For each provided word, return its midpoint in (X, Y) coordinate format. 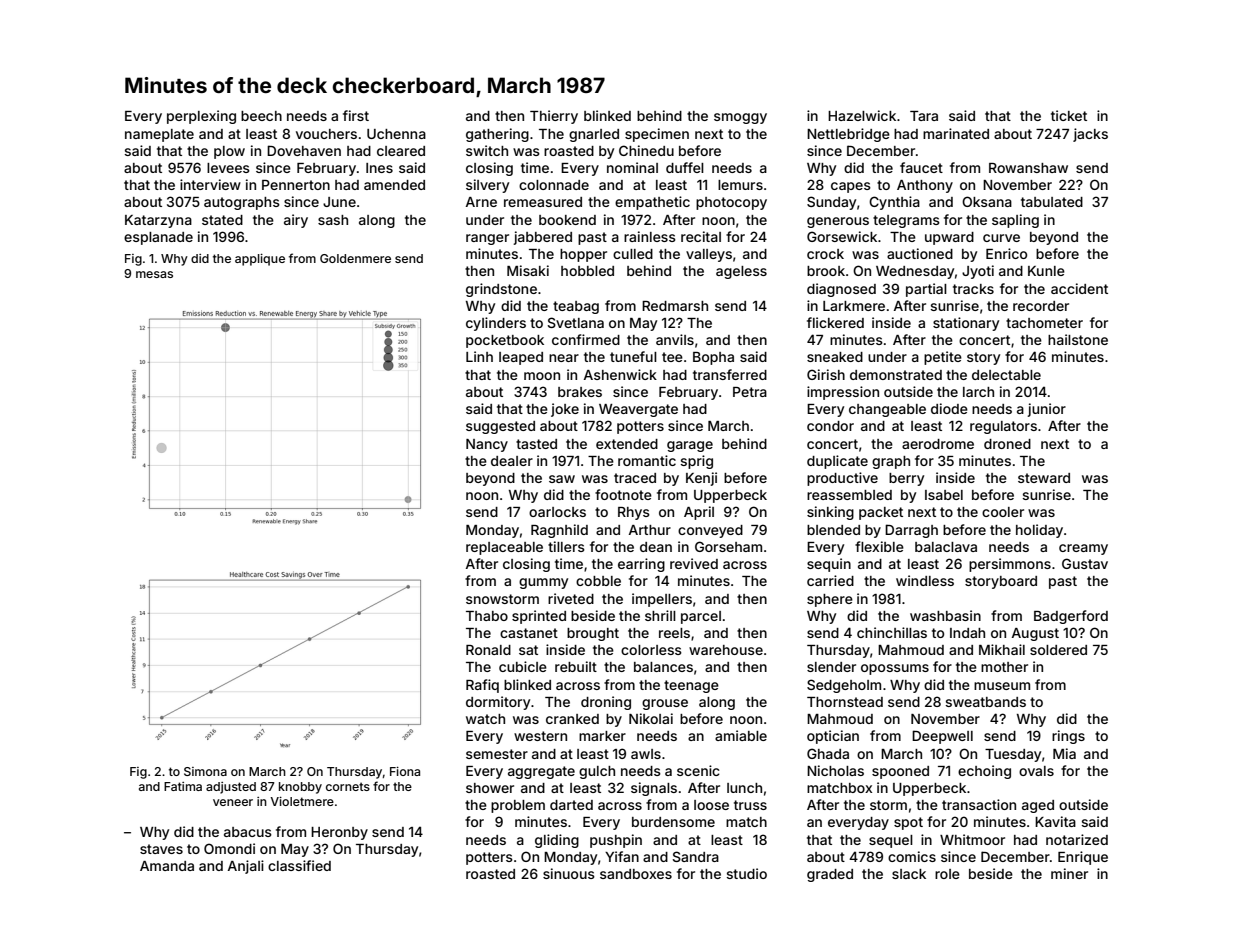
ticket (1069, 115)
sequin (829, 565)
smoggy (740, 118)
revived (694, 563)
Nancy (487, 445)
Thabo (487, 616)
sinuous (569, 873)
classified (299, 865)
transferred (730, 374)
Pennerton (296, 185)
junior (1046, 410)
